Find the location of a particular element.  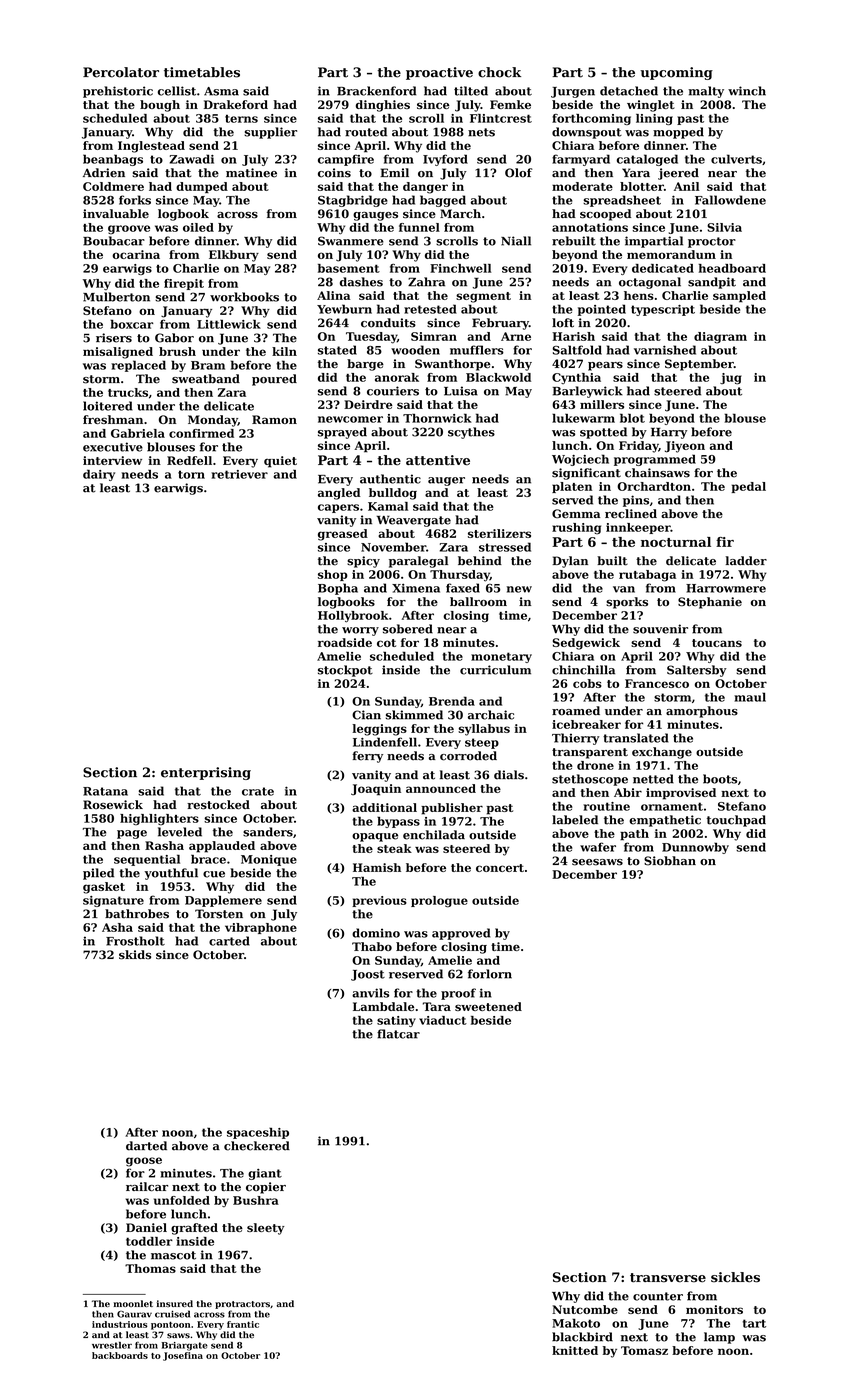

carted is located at coordinates (229, 941).
